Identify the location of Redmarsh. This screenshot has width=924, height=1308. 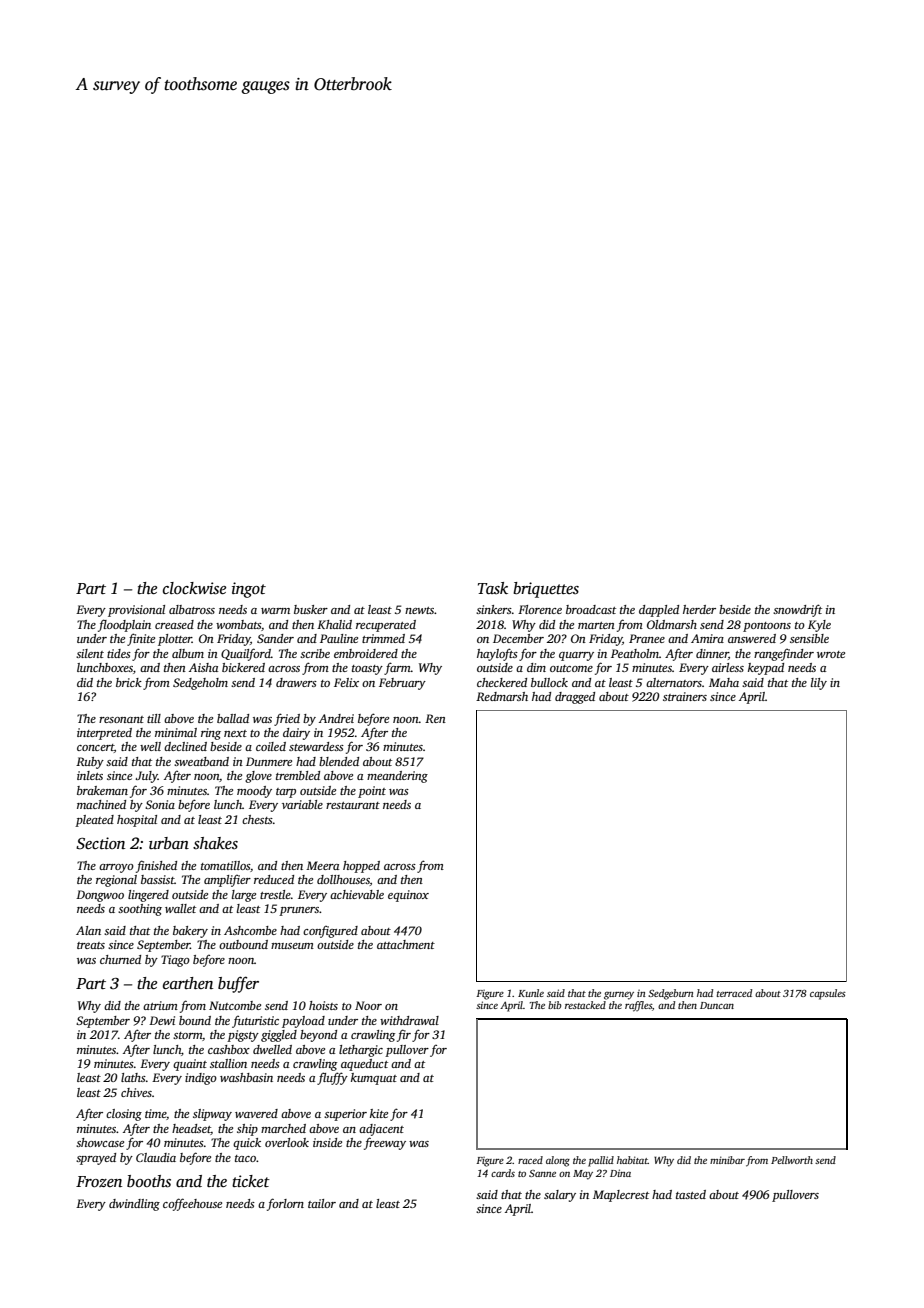
(502, 696).
